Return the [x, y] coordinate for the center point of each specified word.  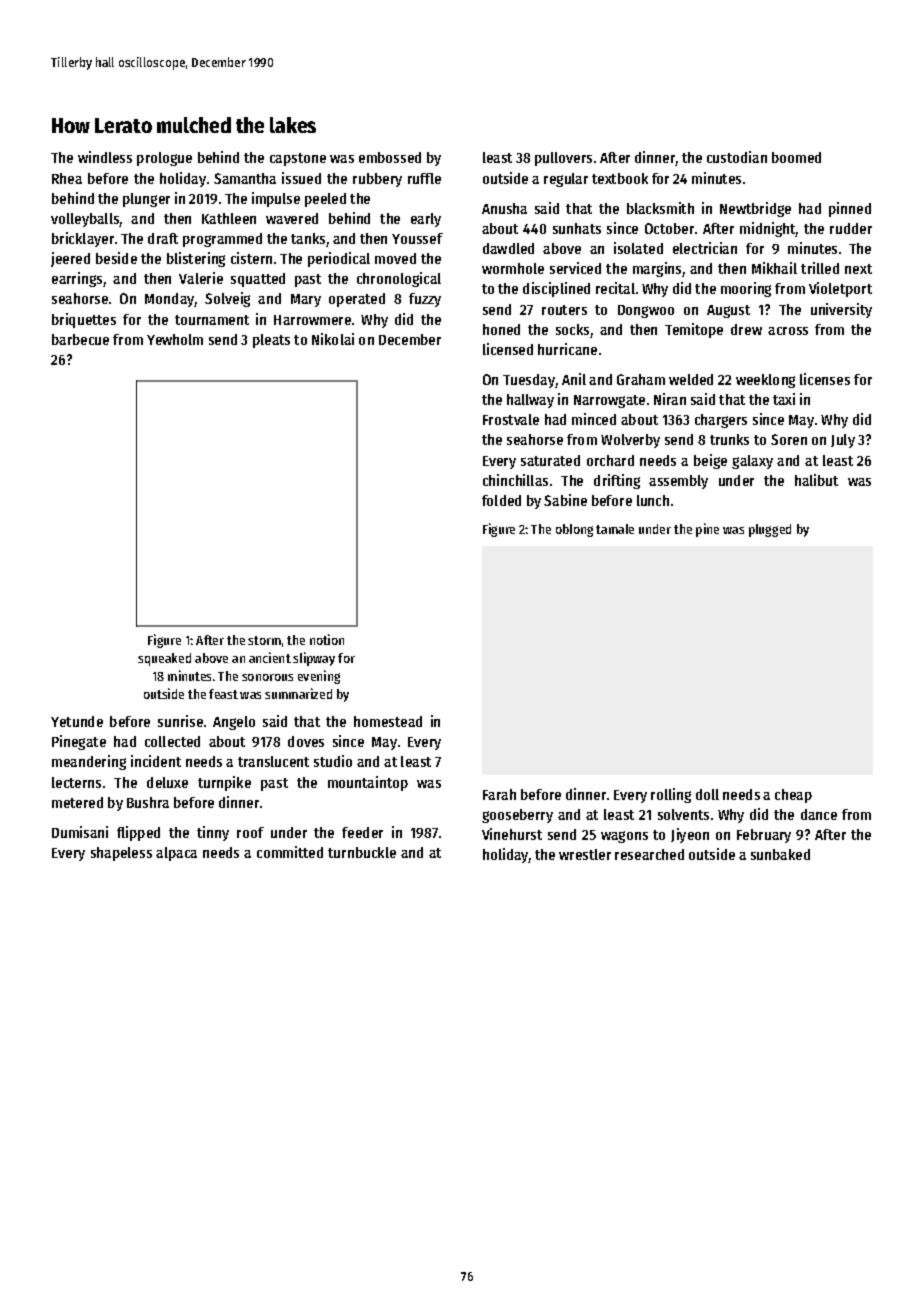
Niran [670, 399]
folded [501, 500]
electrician [705, 248]
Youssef [417, 238]
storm [264, 640]
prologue [164, 159]
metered [77, 802]
